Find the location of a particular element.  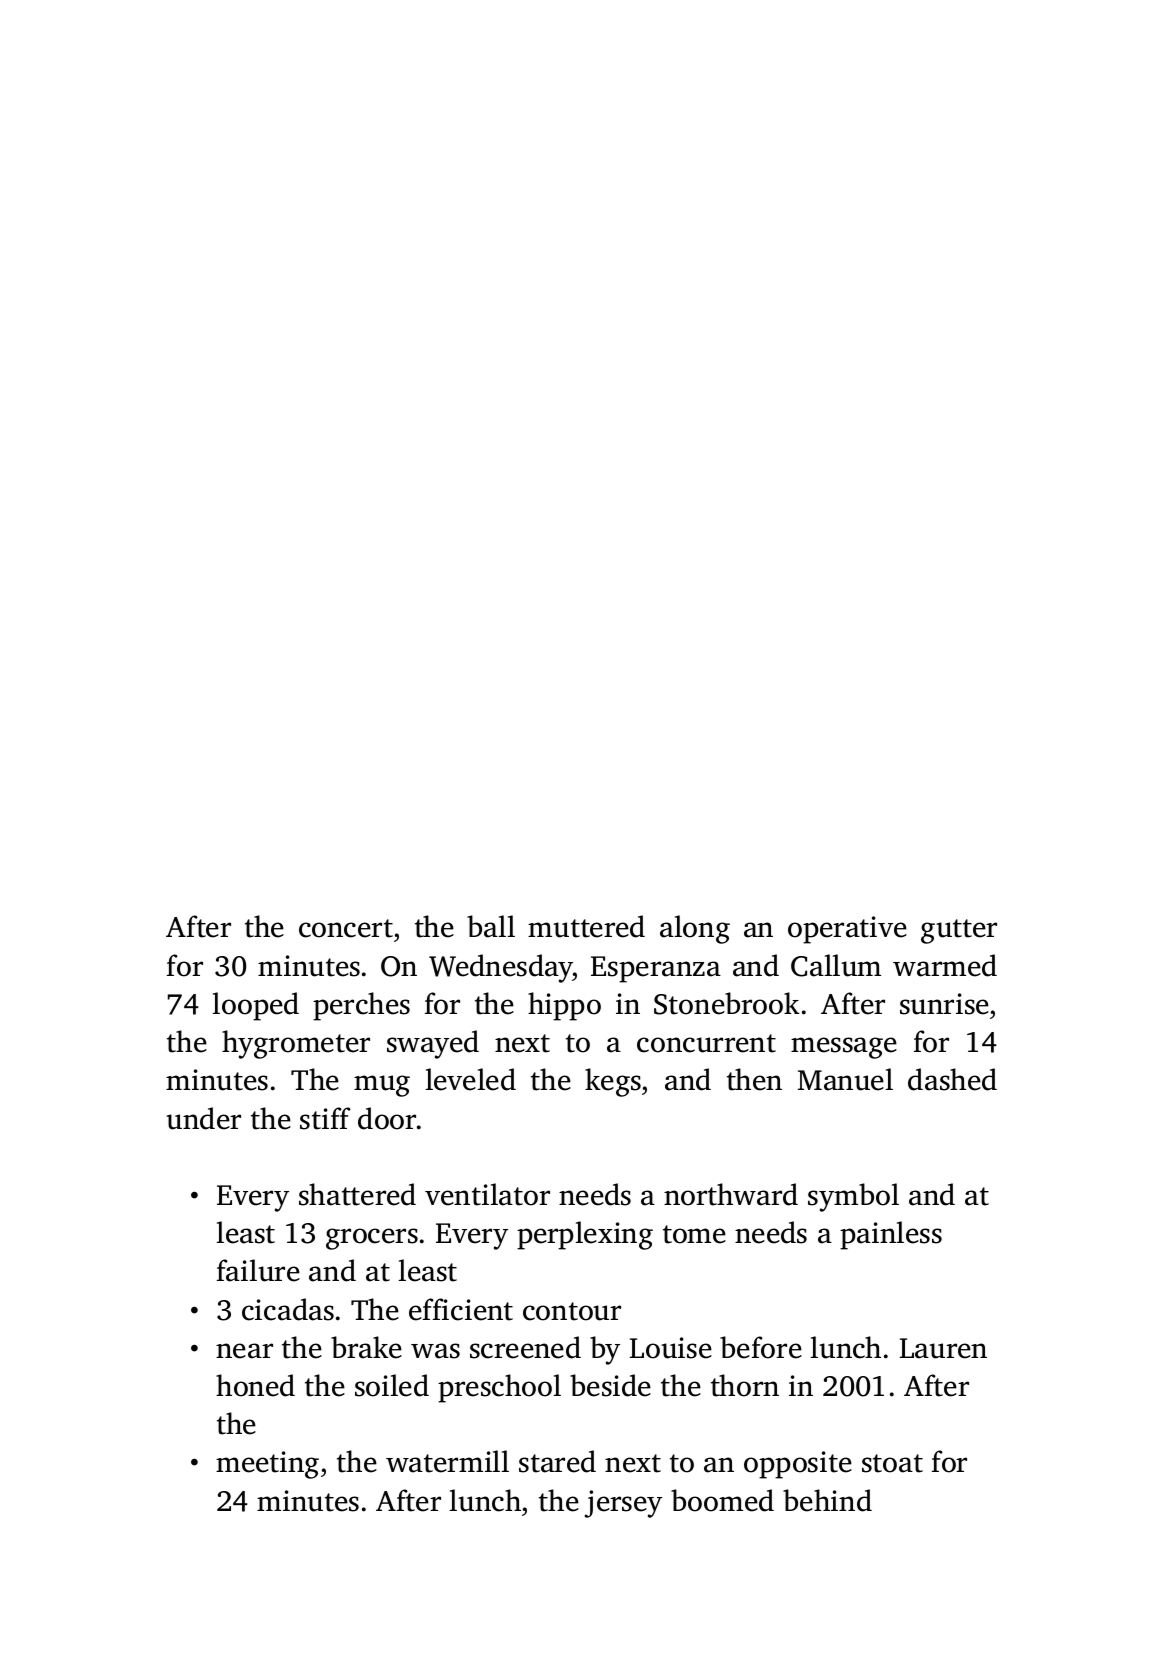

tome is located at coordinates (694, 1234).
